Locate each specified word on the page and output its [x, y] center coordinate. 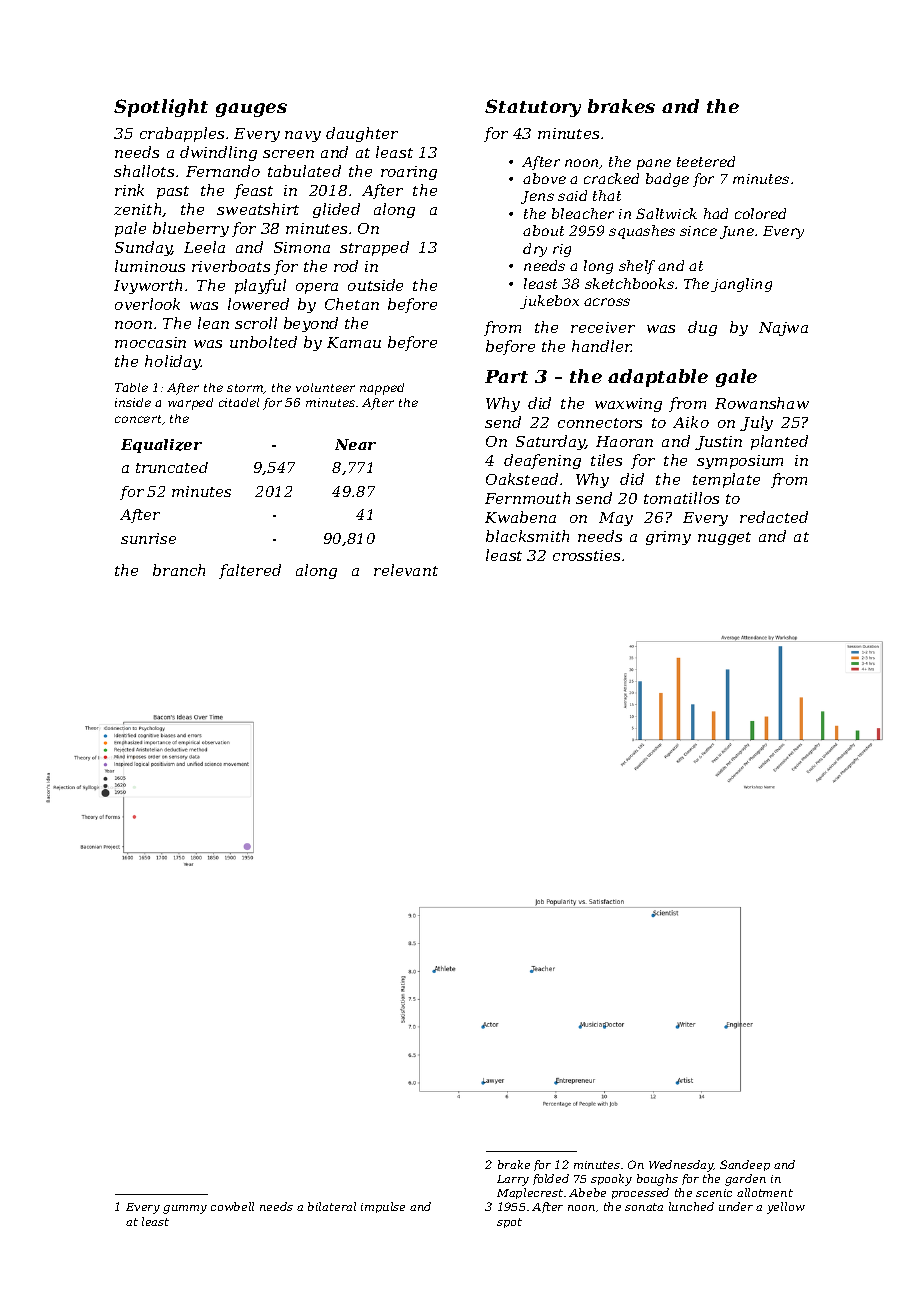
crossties [586, 555]
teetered [706, 161]
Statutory [533, 108]
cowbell [232, 1206]
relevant [406, 570]
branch [179, 570]
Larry [513, 1180]
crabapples [182, 134]
